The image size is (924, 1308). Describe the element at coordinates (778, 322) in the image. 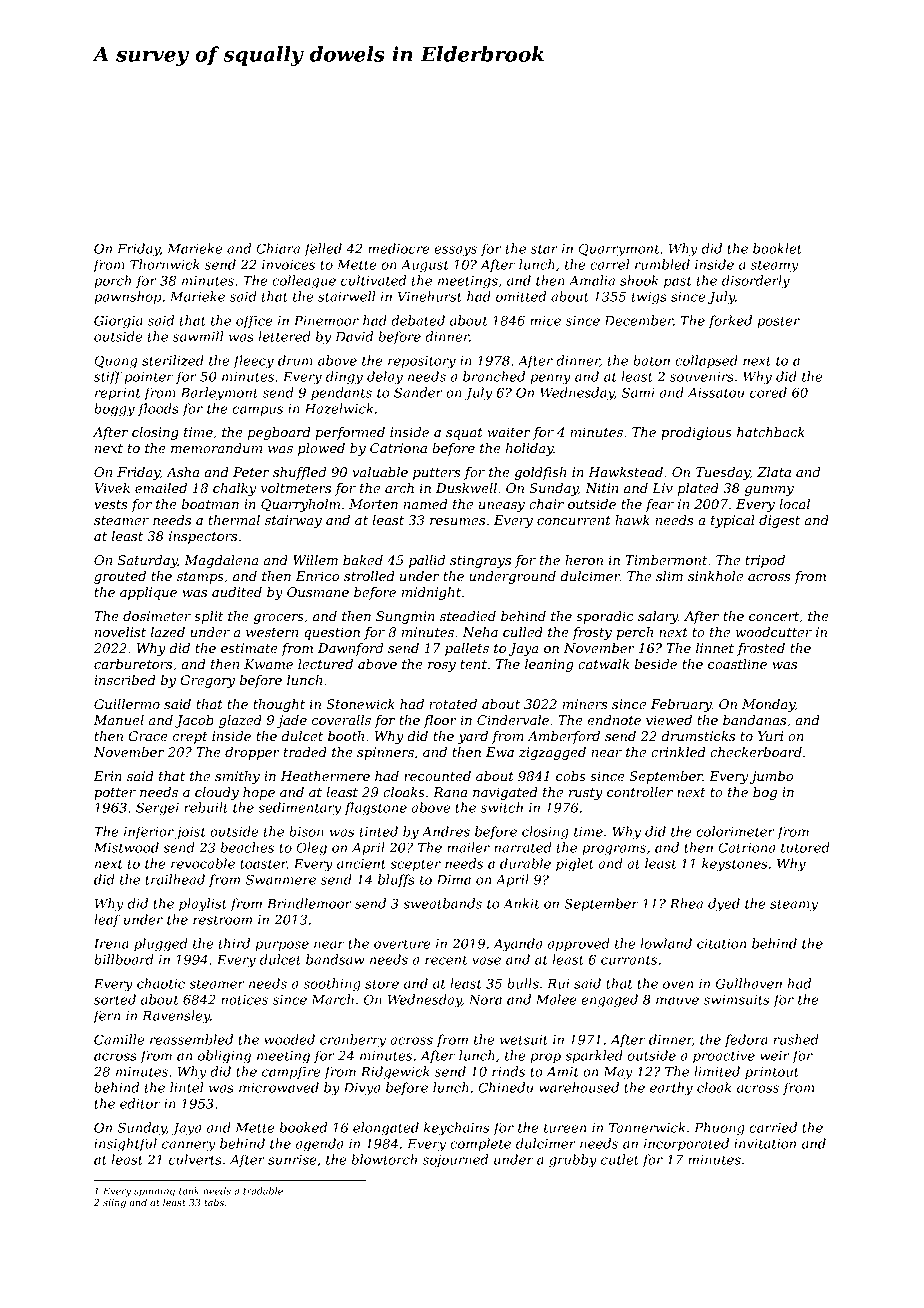

I see `poster` at that location.
